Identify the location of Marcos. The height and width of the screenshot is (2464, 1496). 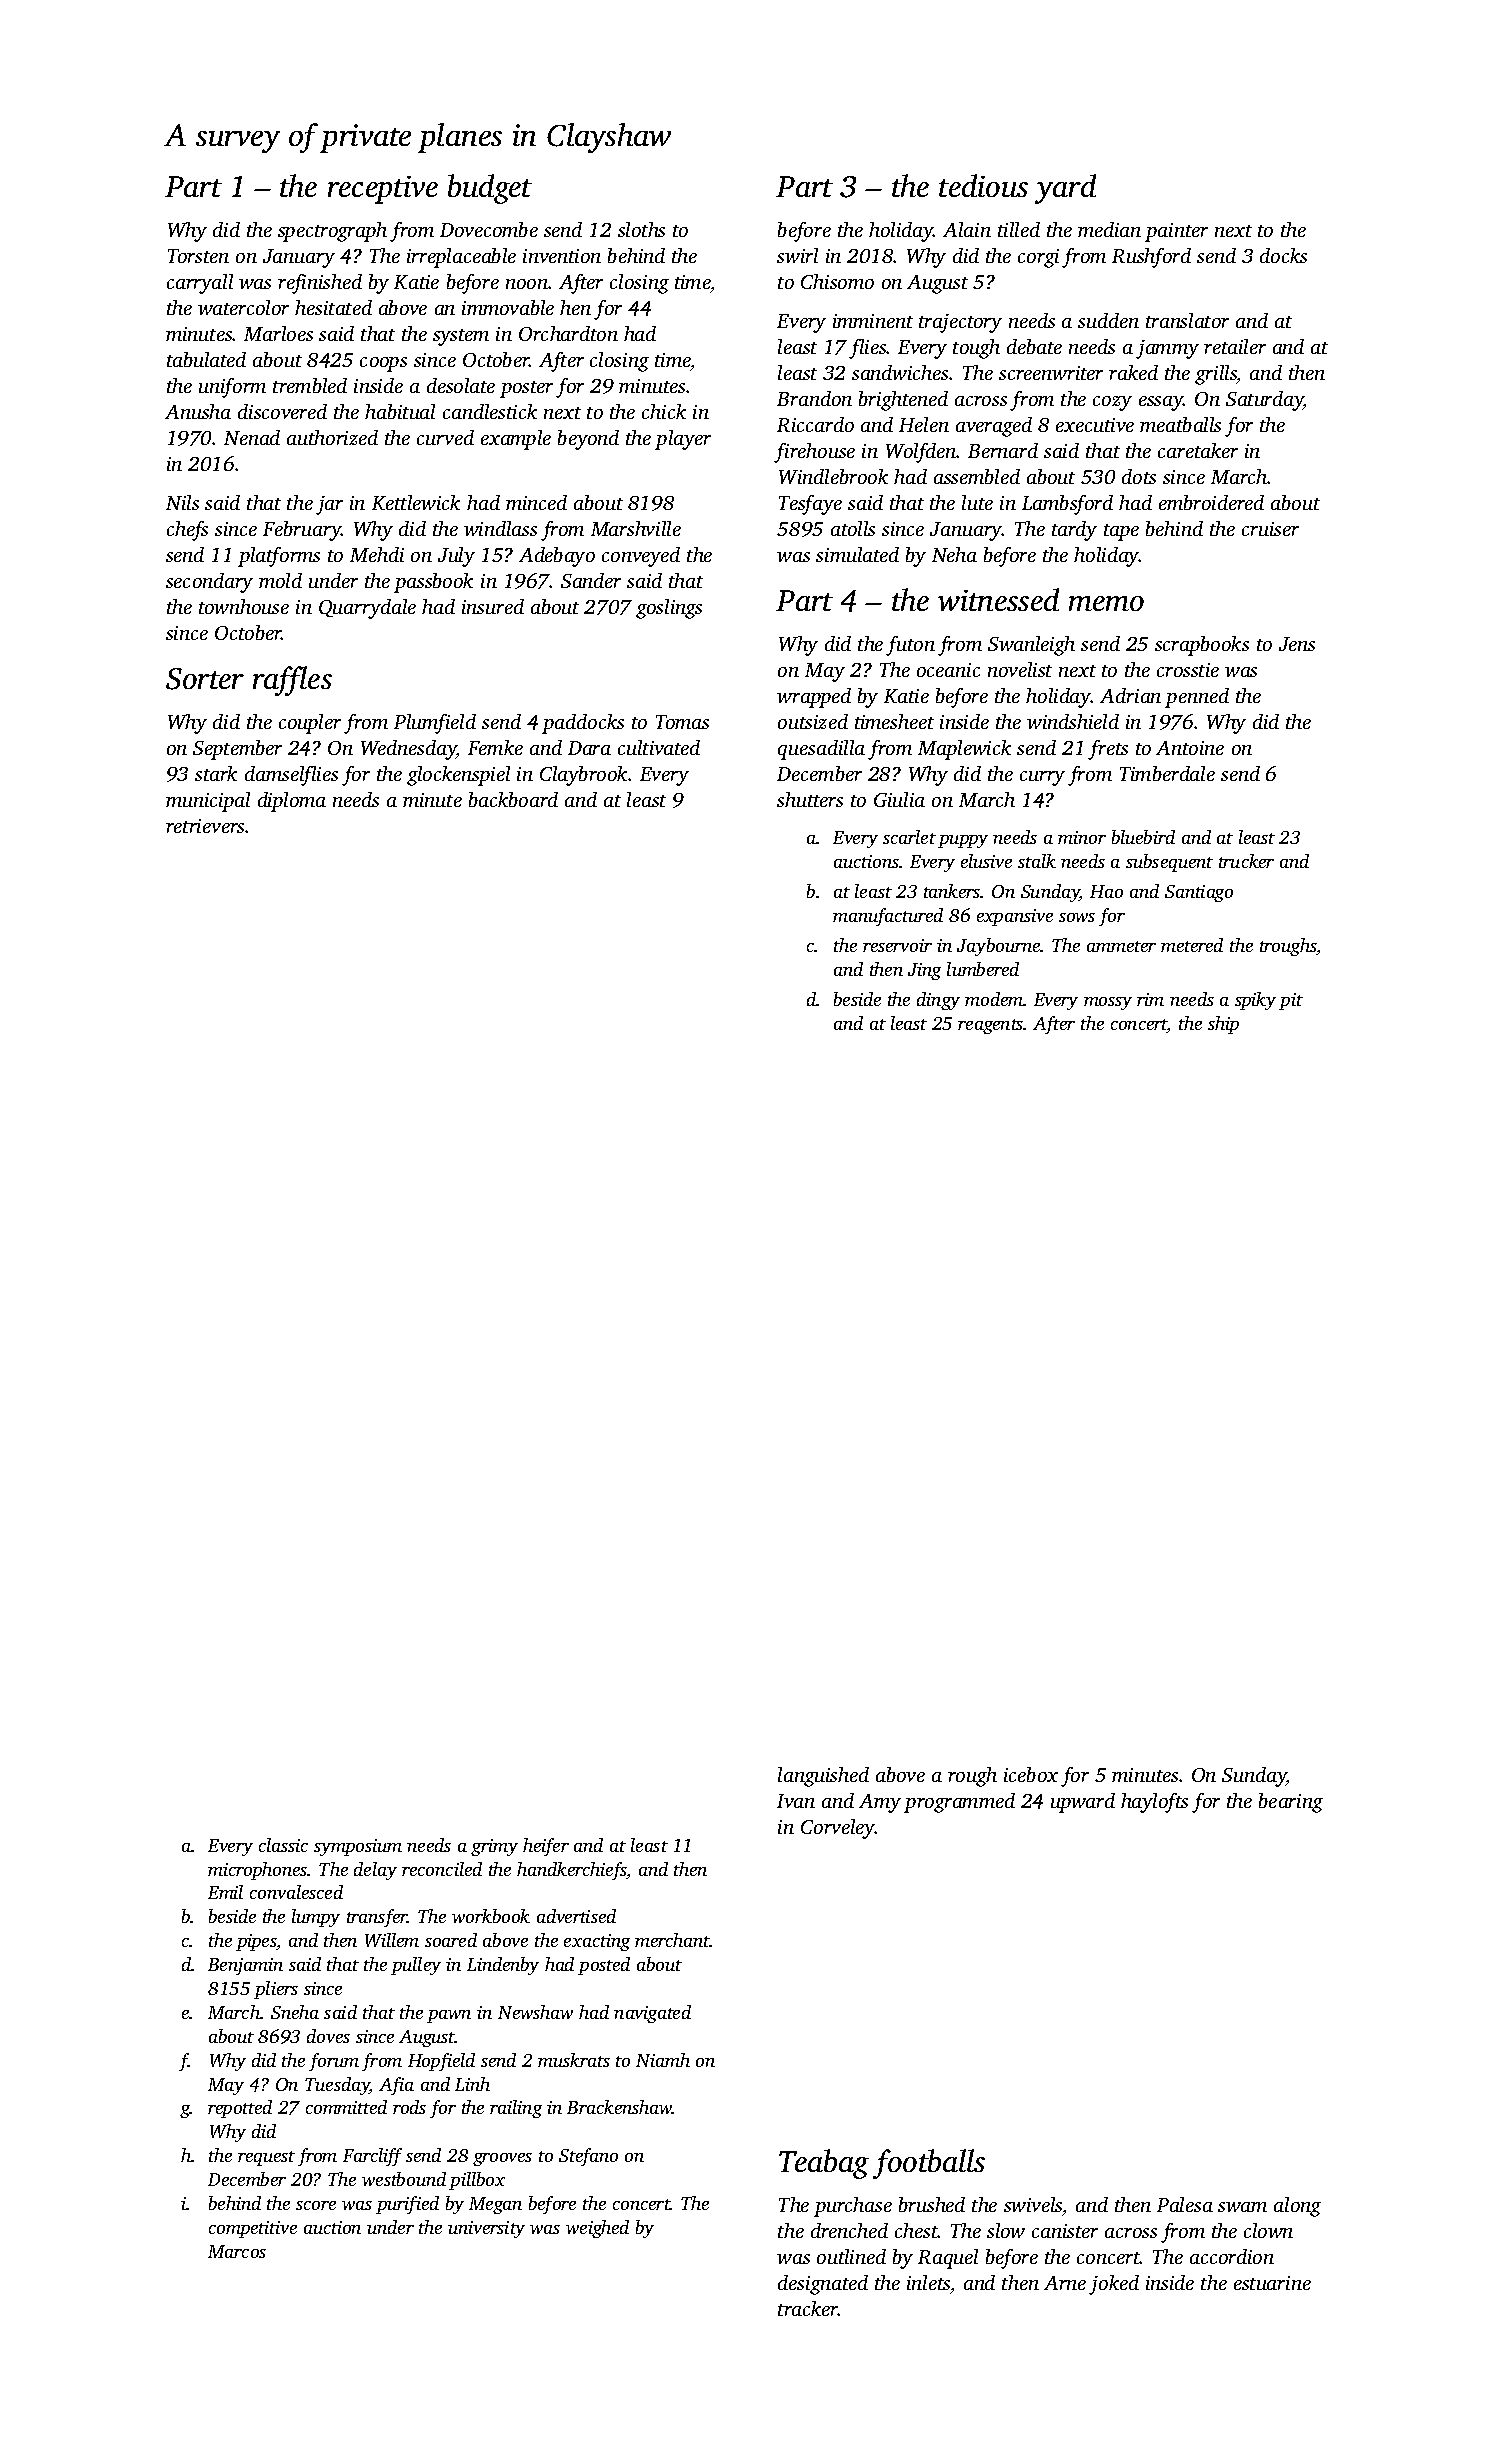
(237, 2251).
